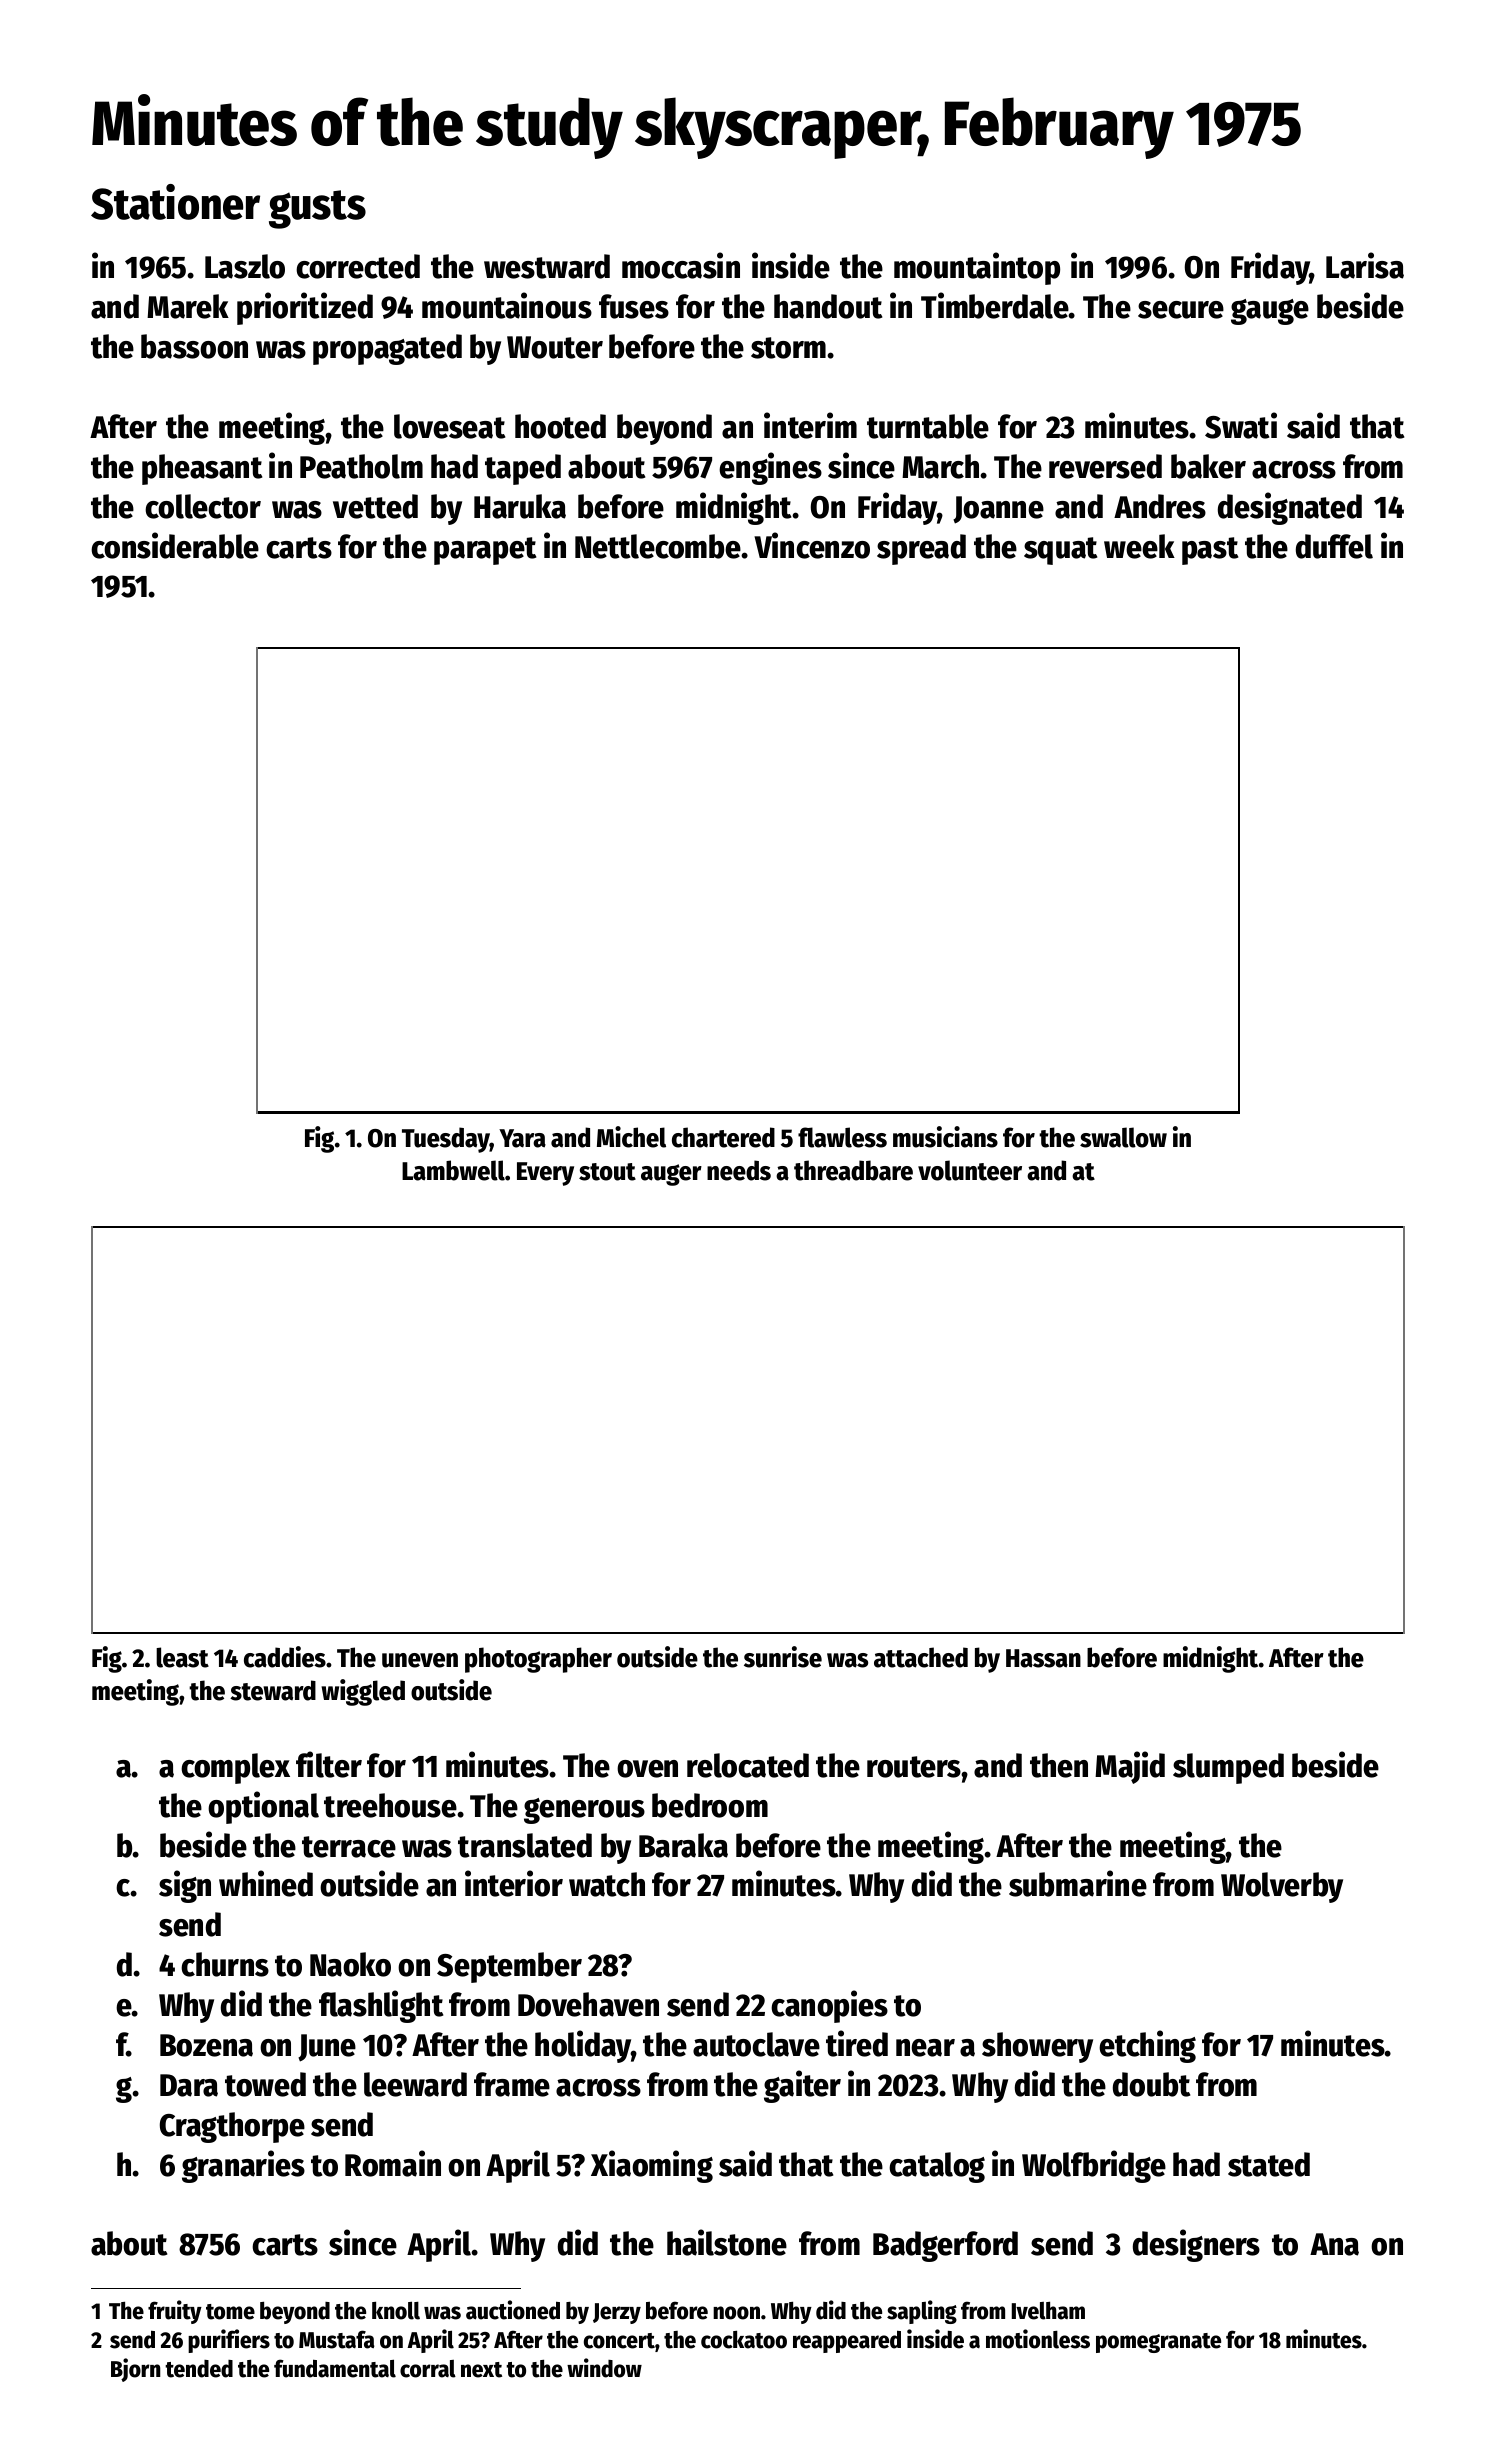 Image resolution: width=1496 pixels, height=2464 pixels. Describe the element at coordinates (681, 265) in the page. I see `moccasin` at that location.
